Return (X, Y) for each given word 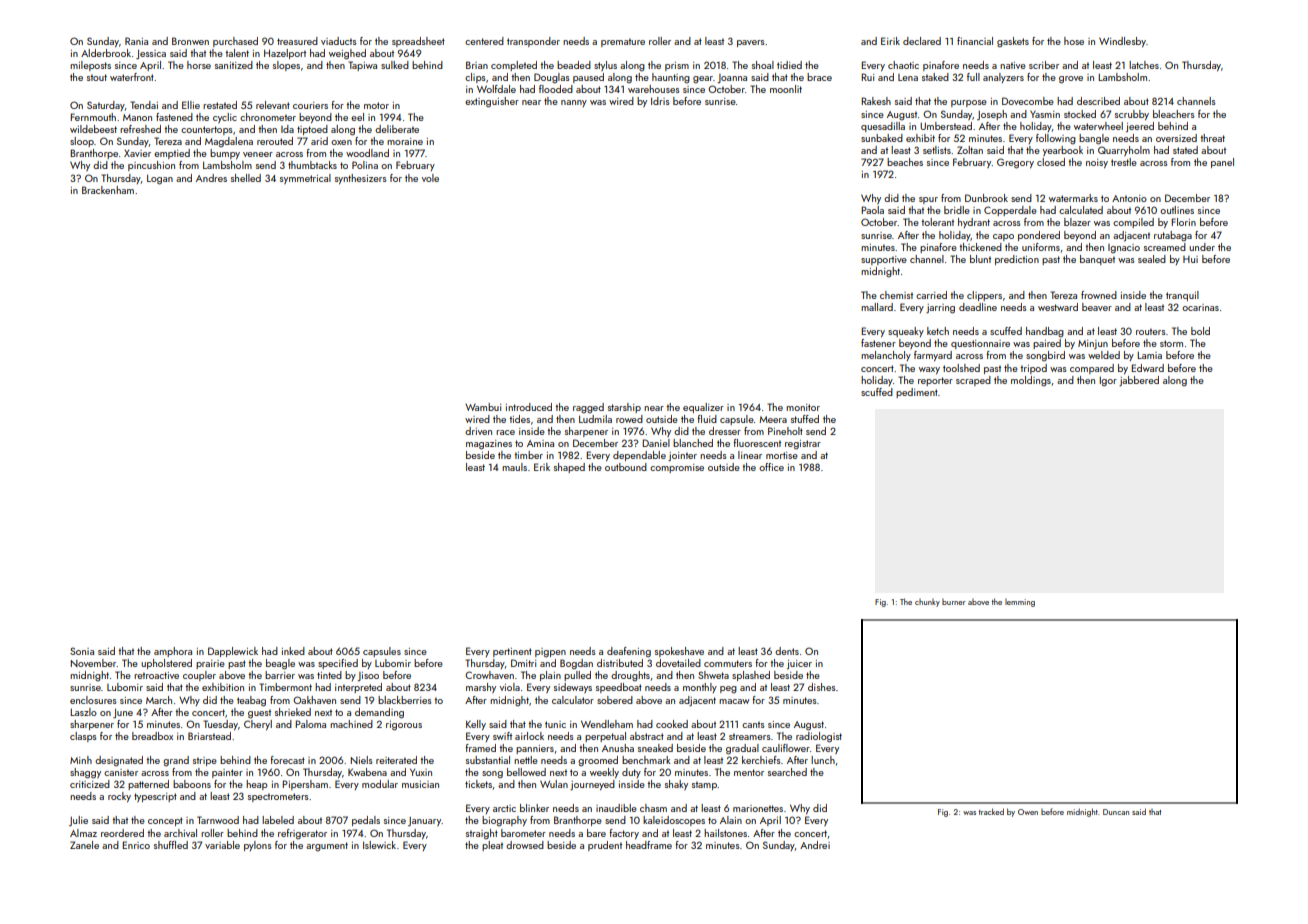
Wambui (483, 407)
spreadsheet (418, 42)
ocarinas (1200, 307)
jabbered (1139, 381)
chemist (896, 295)
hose (1074, 41)
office (771, 467)
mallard (877, 307)
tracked (991, 811)
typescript (155, 797)
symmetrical (305, 179)
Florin (1183, 222)
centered (484, 41)
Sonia (82, 651)
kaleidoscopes (674, 821)
